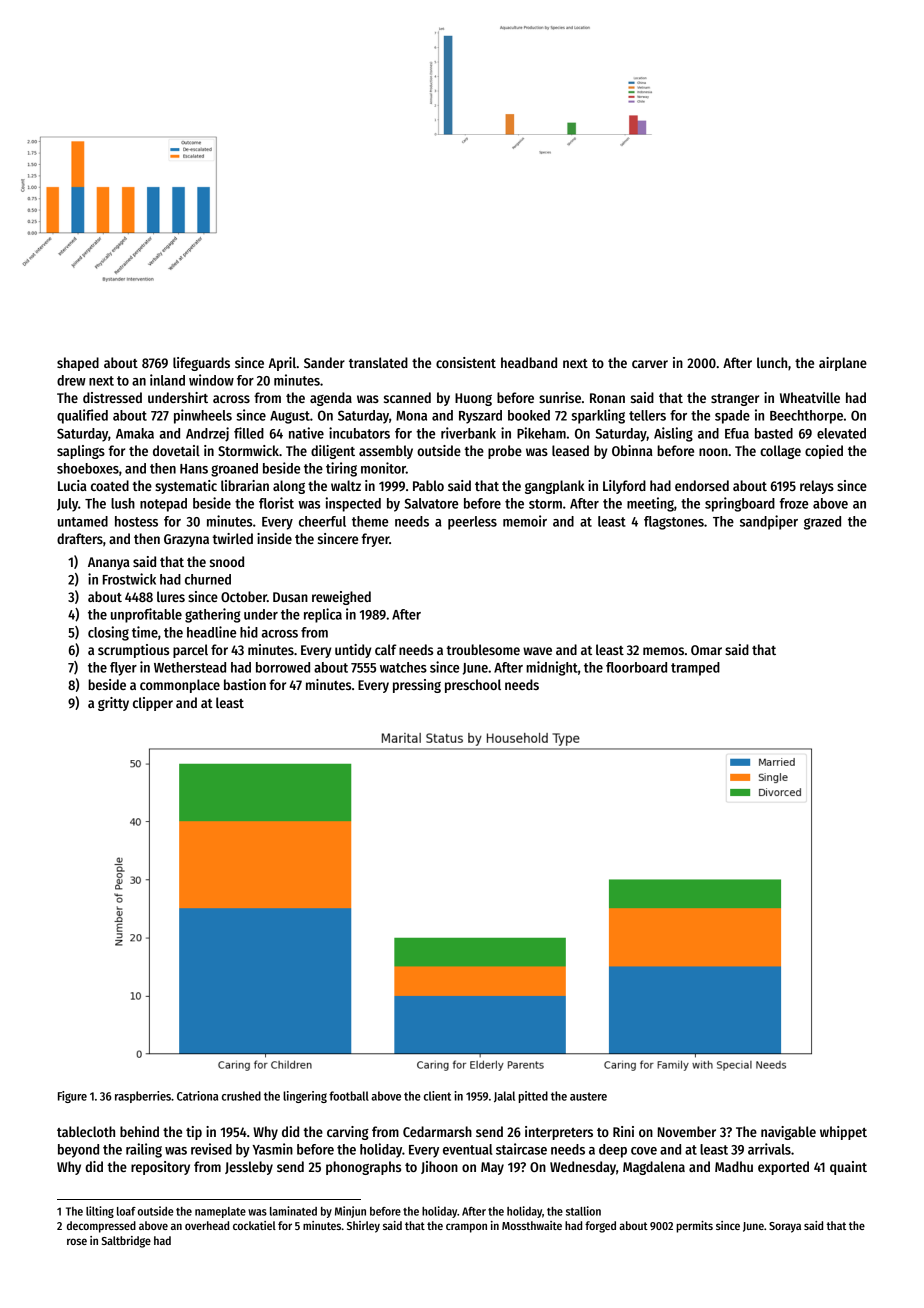 This page has width=924, height=1308. What do you see at coordinates (113, 704) in the page?
I see `gritty` at bounding box center [113, 704].
